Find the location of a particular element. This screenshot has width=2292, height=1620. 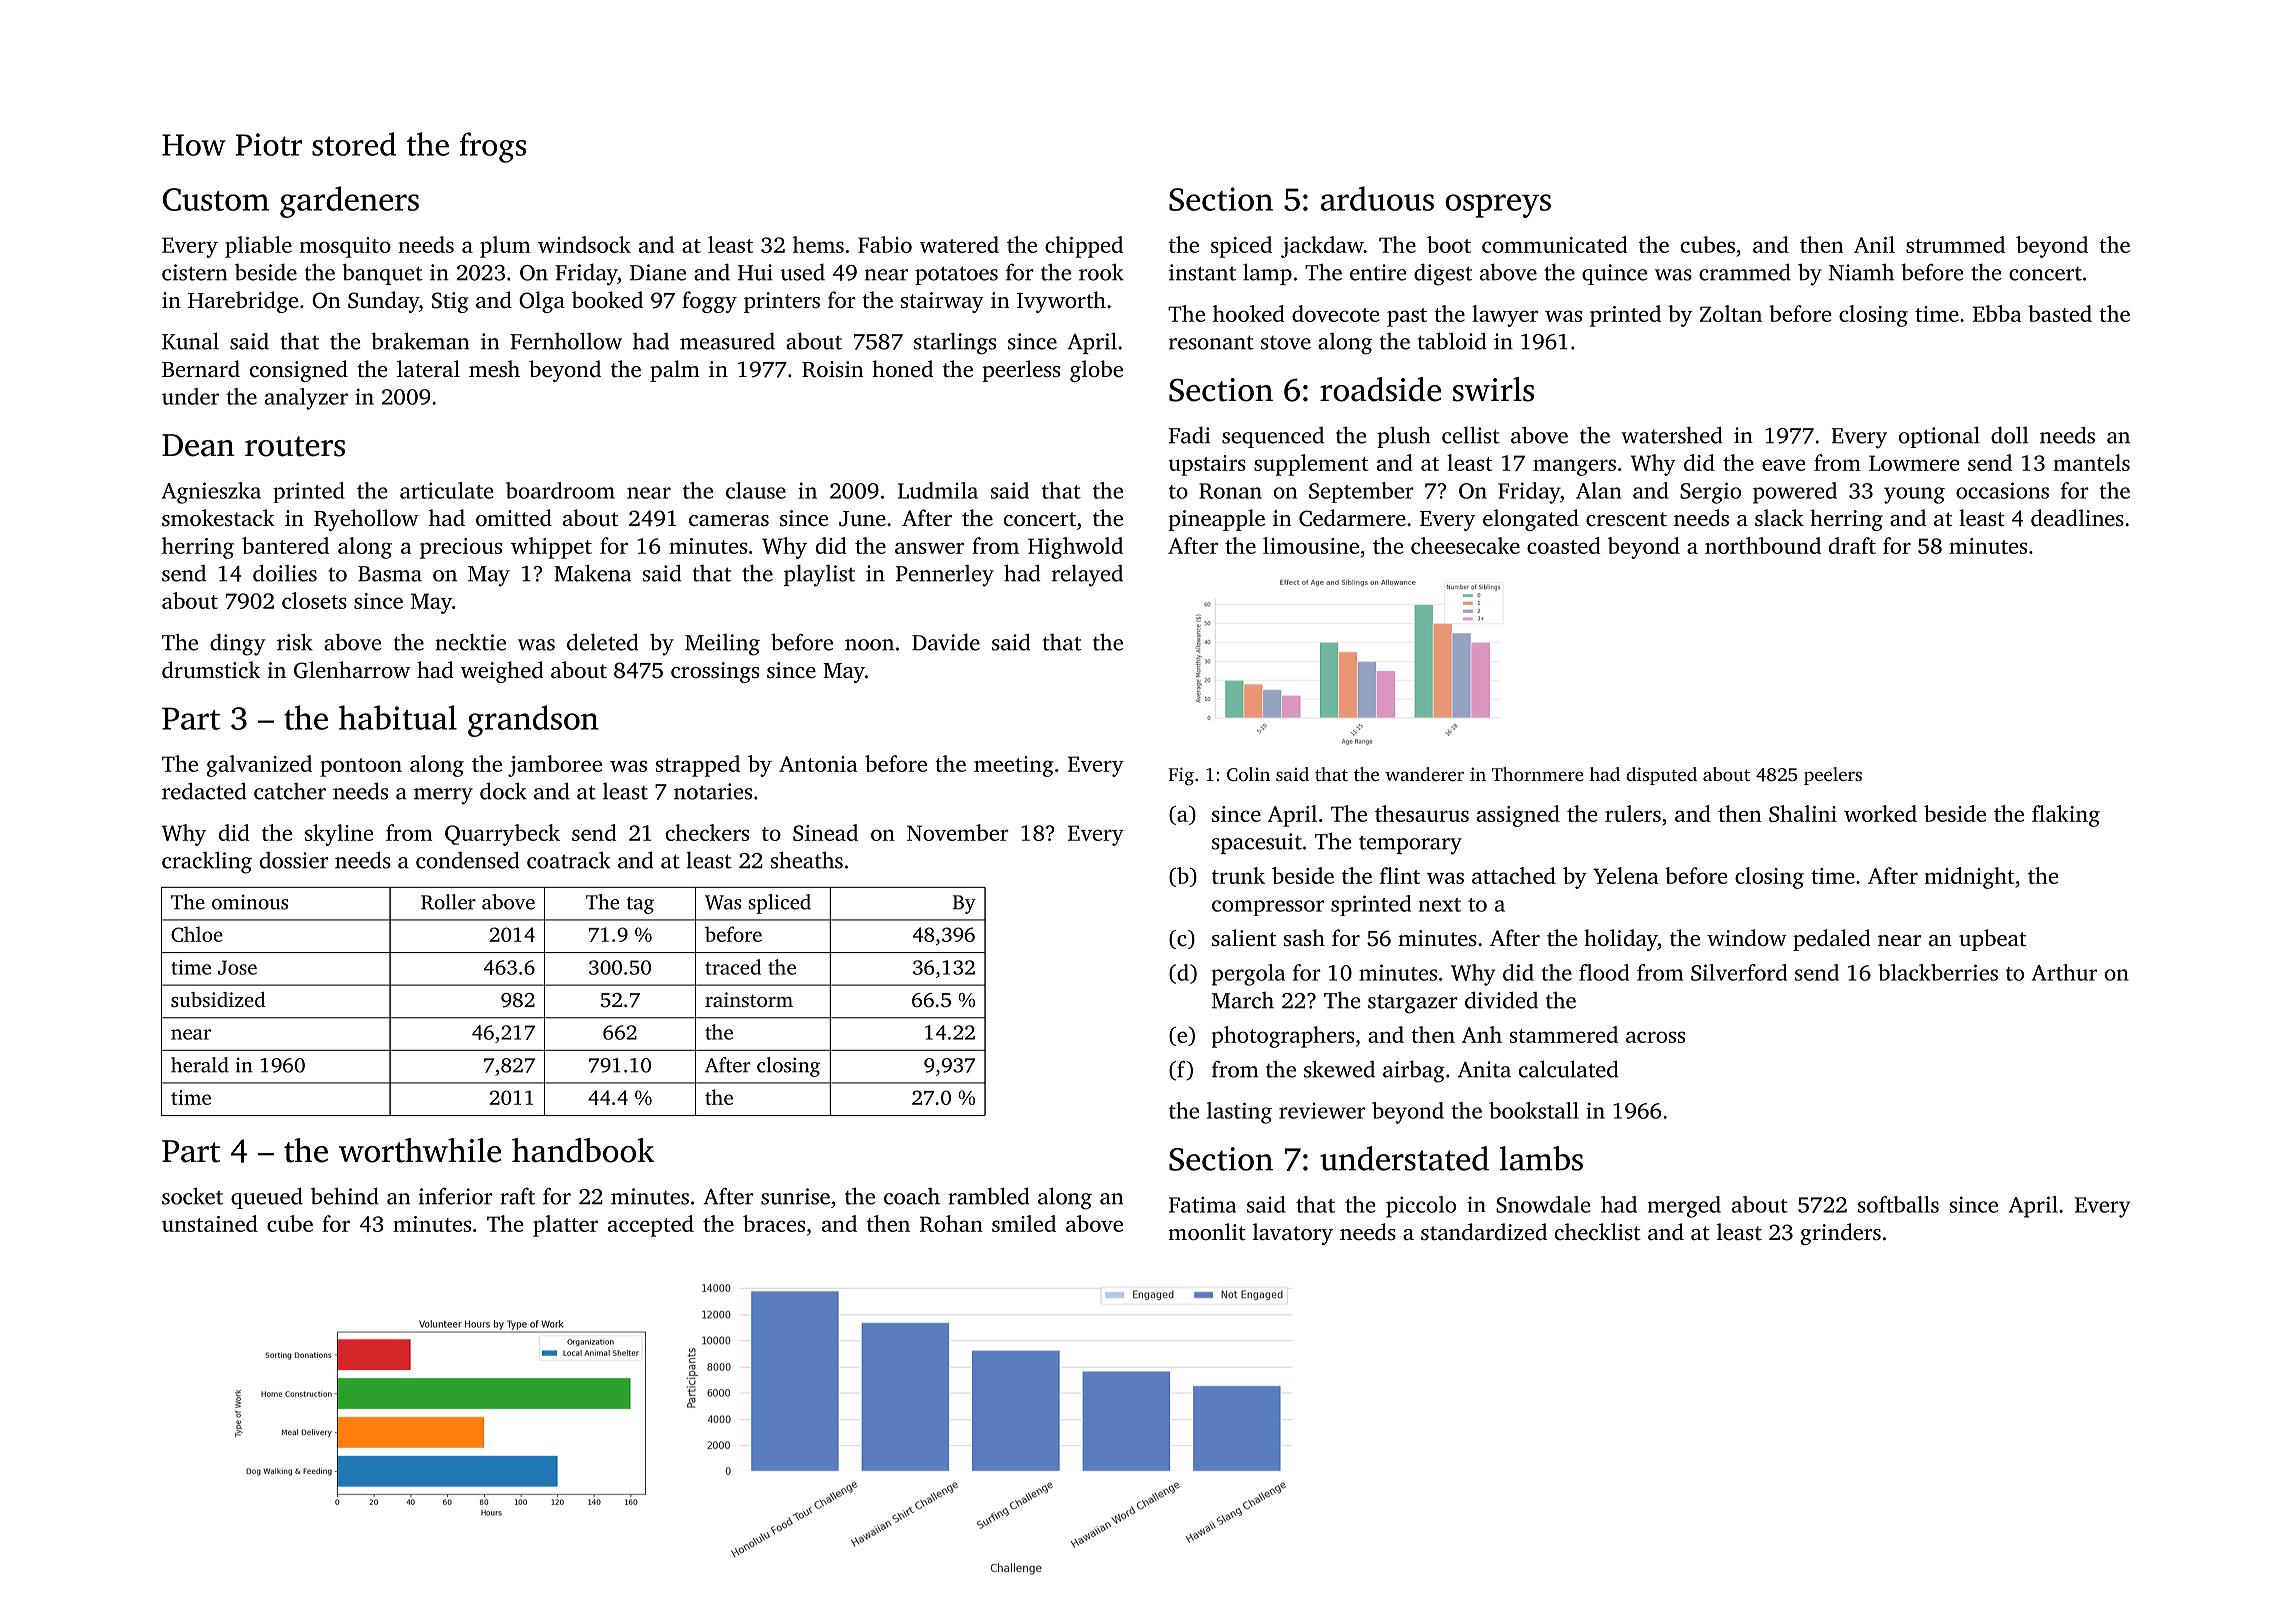

relayed is located at coordinates (1087, 575).
